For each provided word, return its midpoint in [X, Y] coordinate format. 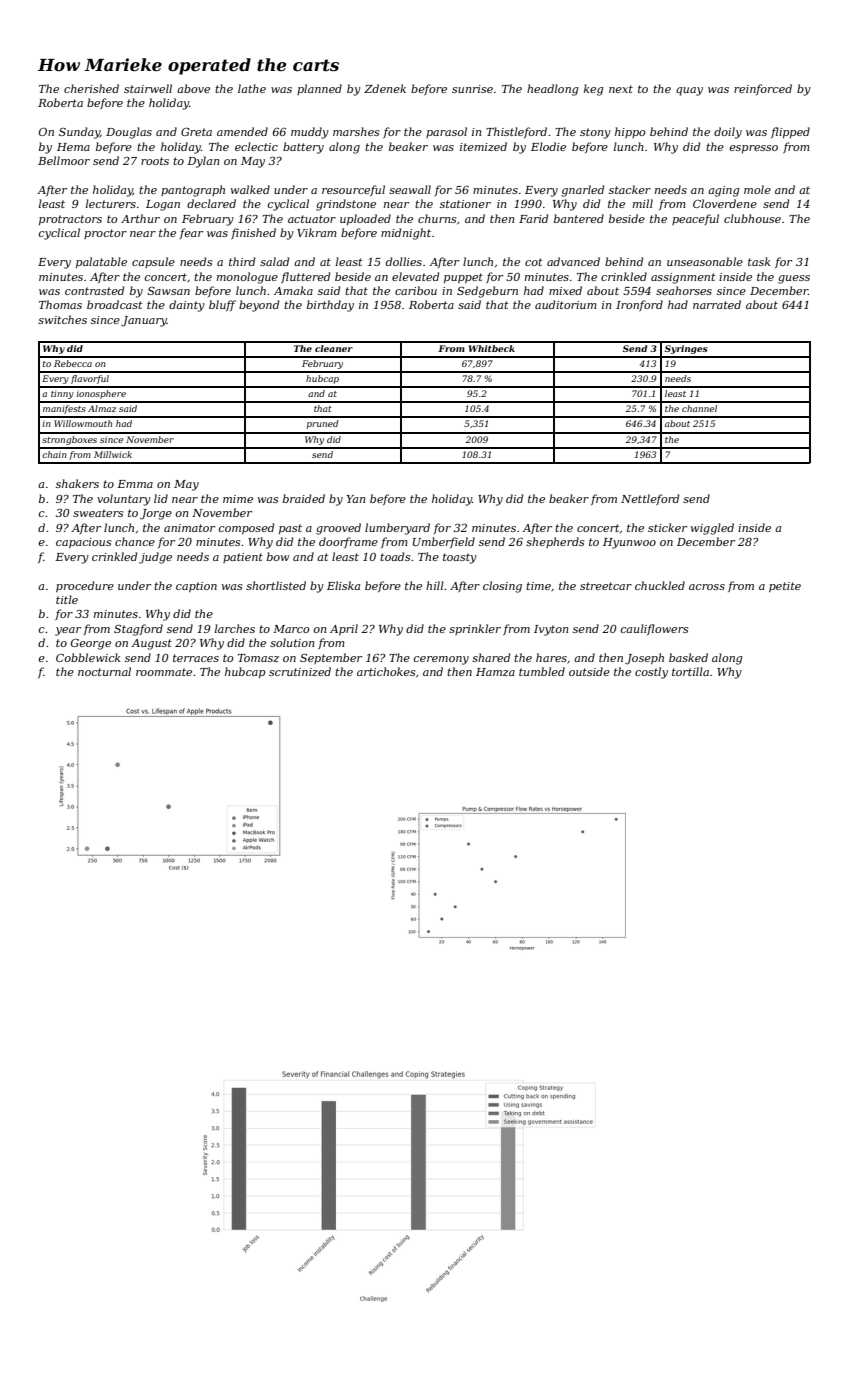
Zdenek [385, 88]
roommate [164, 672]
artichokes [386, 671]
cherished [91, 88]
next [621, 89]
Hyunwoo [629, 543]
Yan [356, 499]
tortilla [690, 671]
